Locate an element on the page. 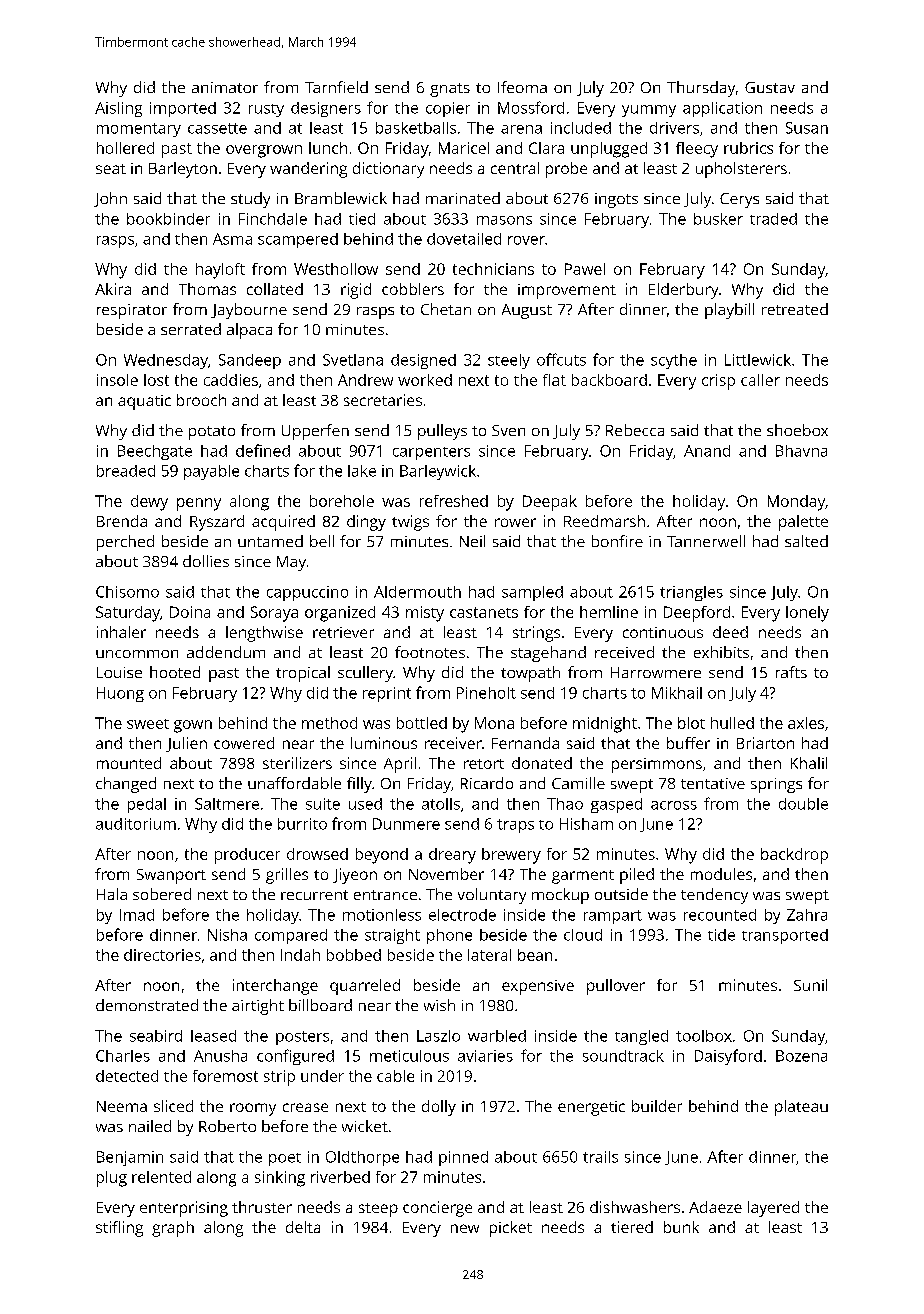 Image resolution: width=924 pixels, height=1314 pixels. pinned is located at coordinates (463, 1158).
